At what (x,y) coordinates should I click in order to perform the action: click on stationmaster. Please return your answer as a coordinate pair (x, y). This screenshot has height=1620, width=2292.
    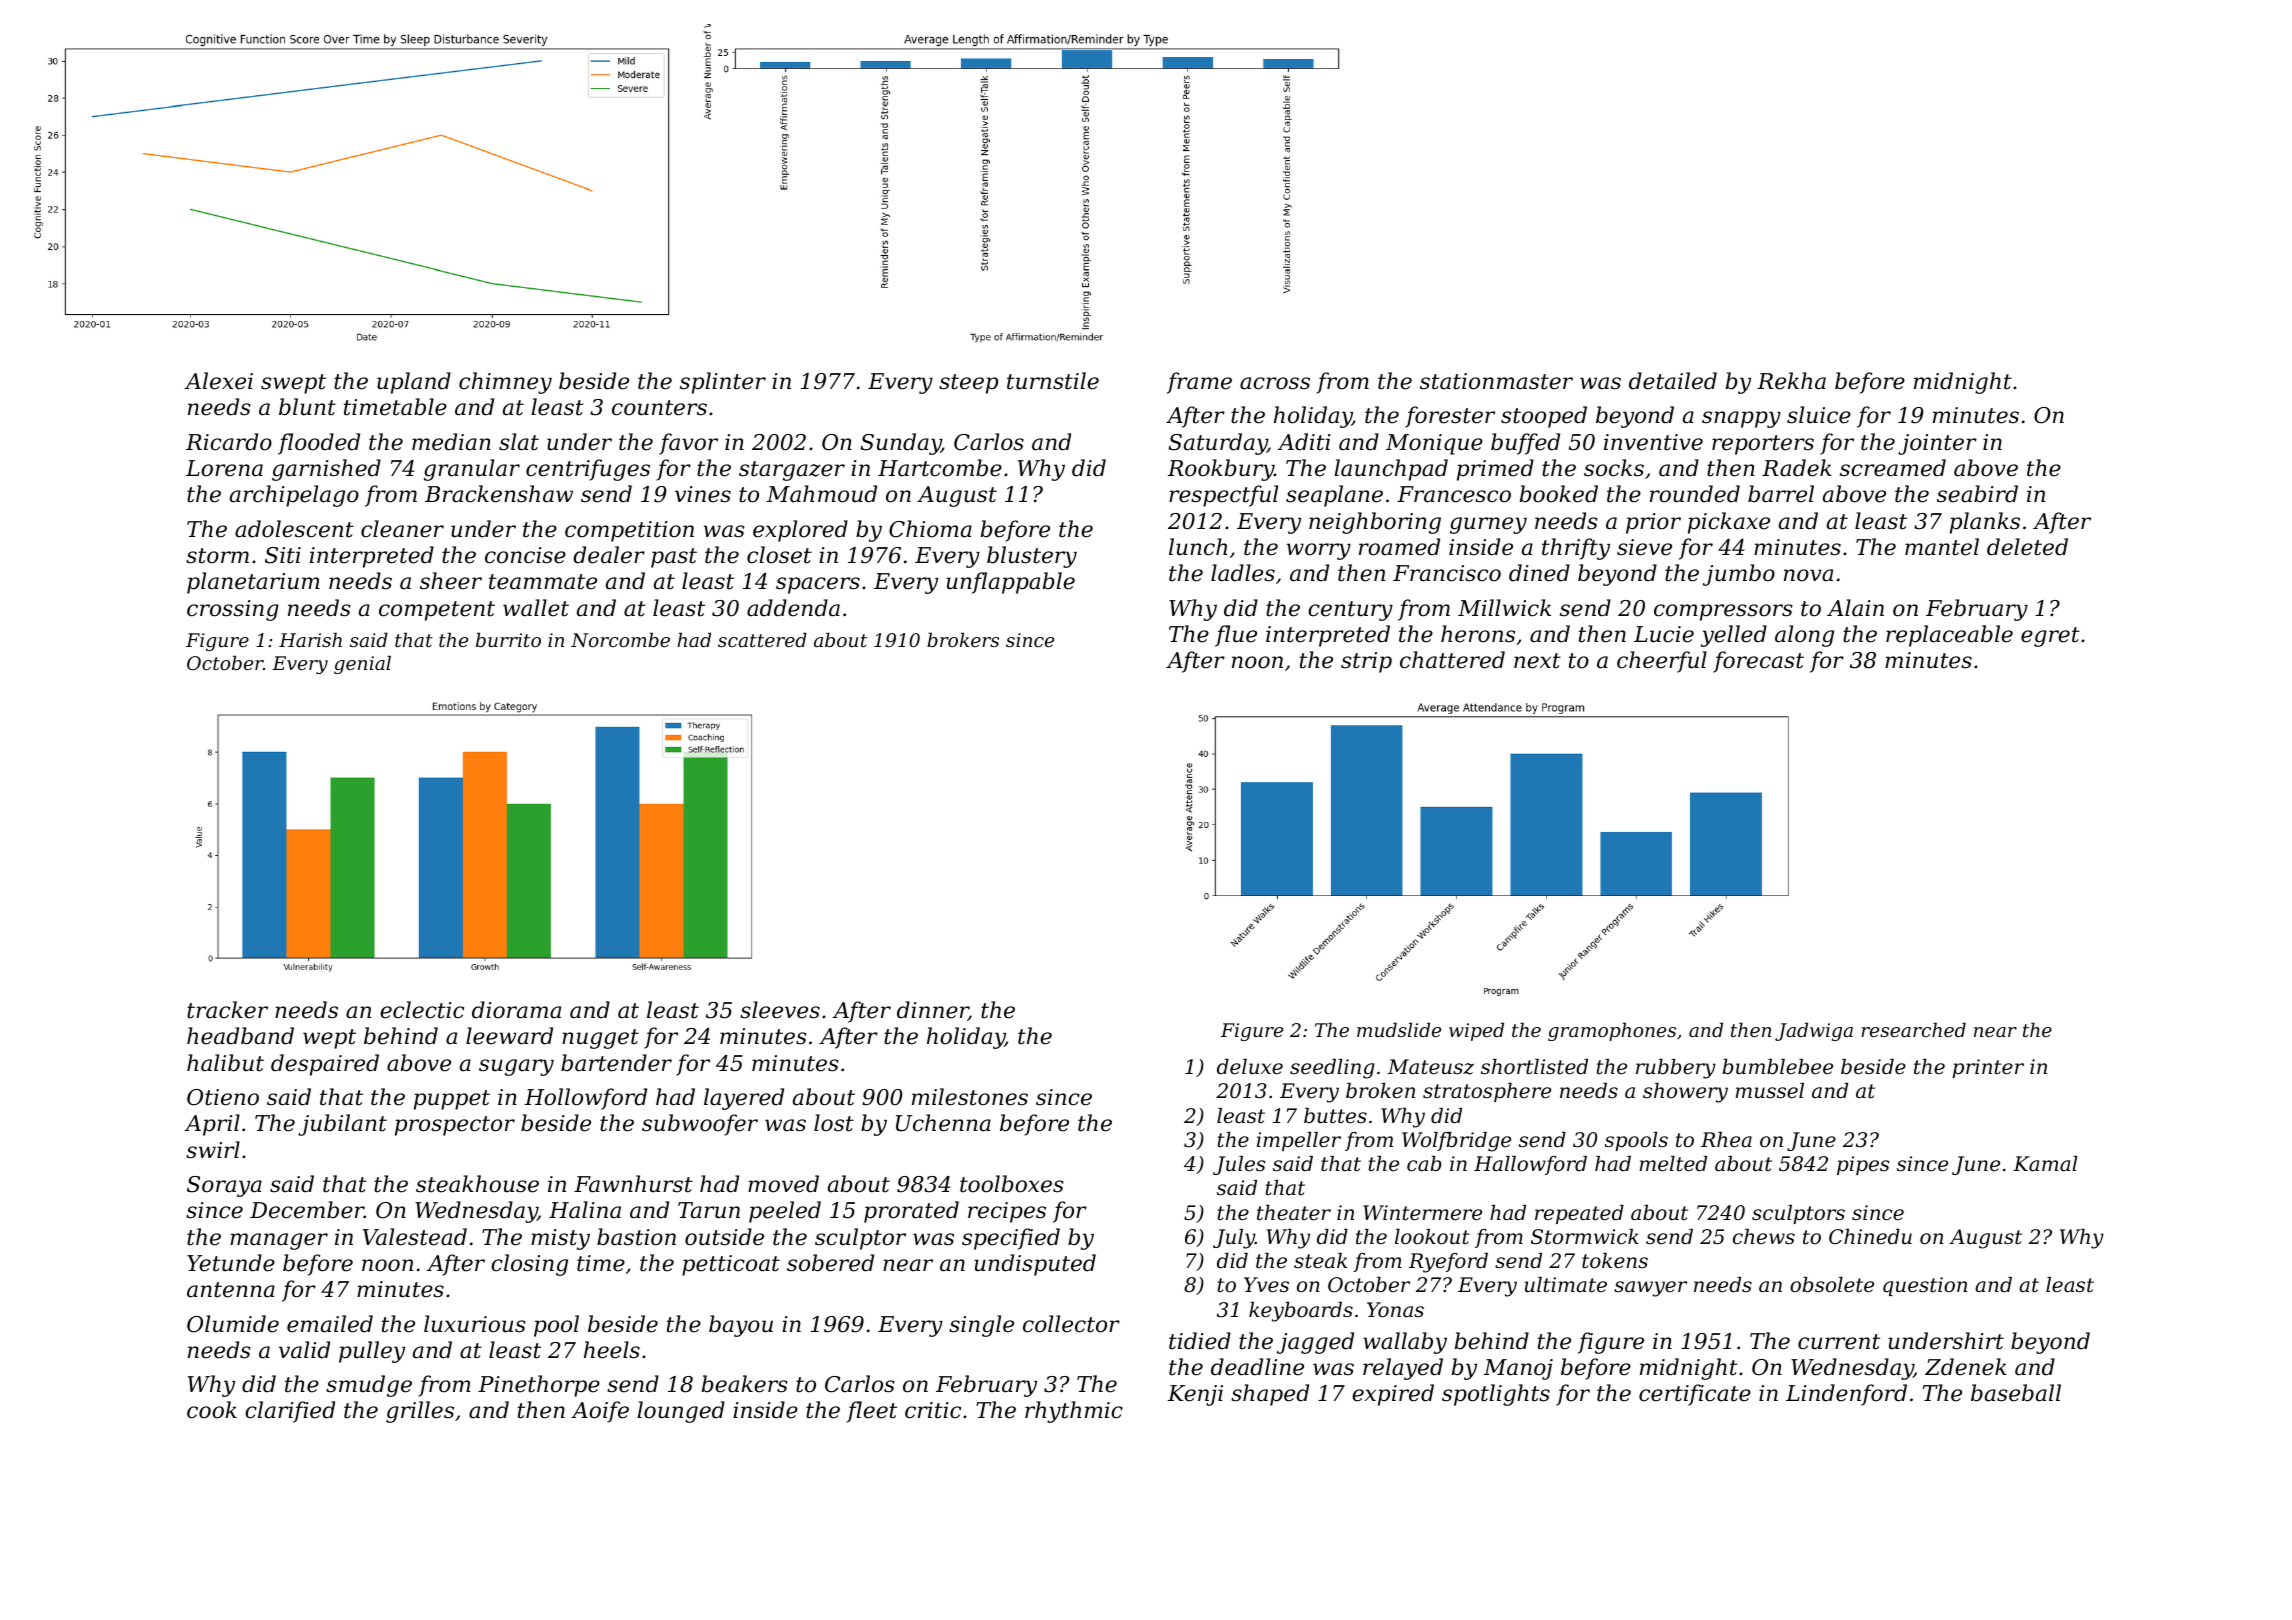
    Looking at the image, I should click on (1496, 381).
